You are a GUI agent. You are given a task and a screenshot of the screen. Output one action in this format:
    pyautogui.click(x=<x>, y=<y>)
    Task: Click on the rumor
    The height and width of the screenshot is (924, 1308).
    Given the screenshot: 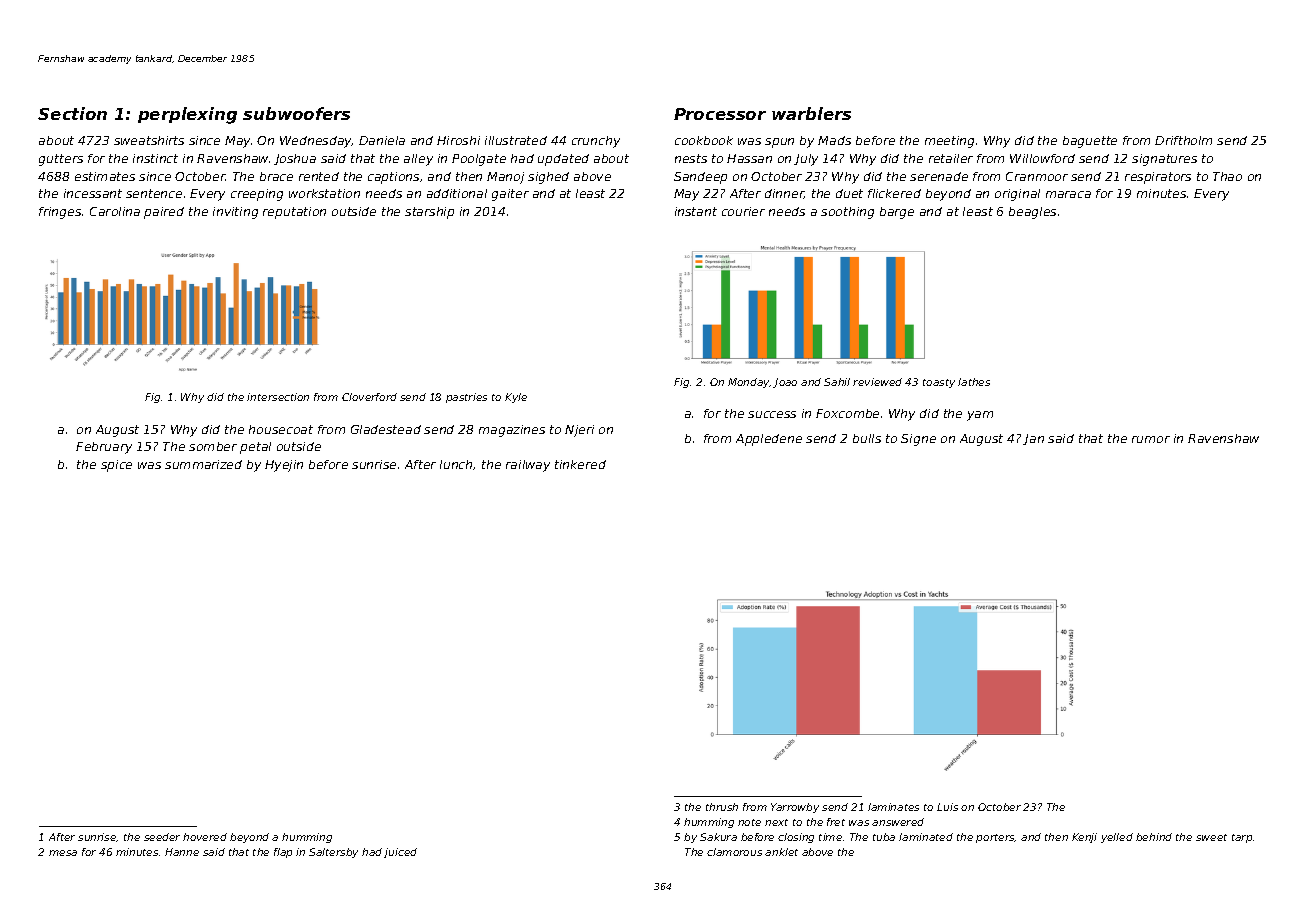 What is the action you would take?
    pyautogui.click(x=1151, y=439)
